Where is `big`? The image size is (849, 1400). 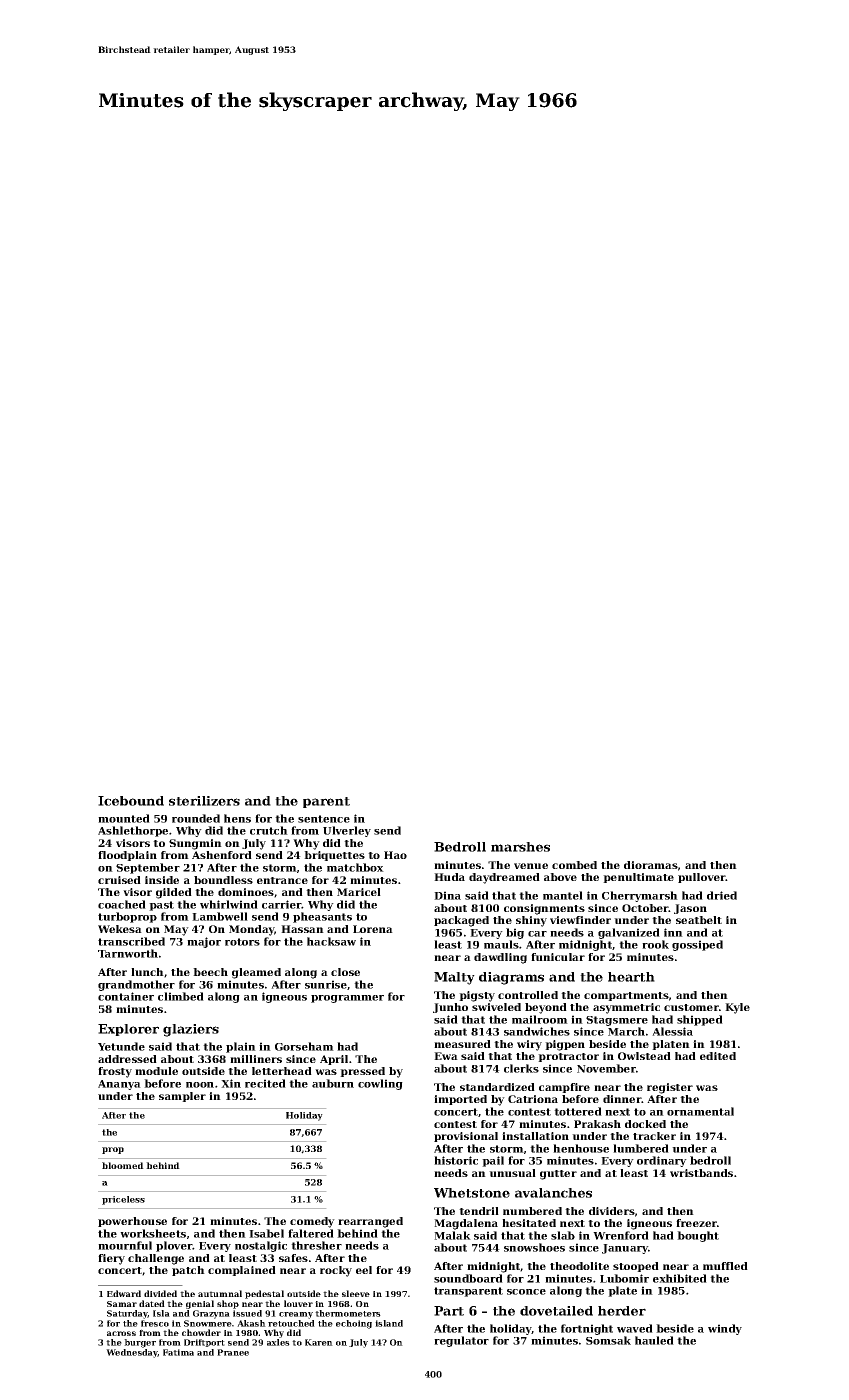
big is located at coordinates (515, 933).
